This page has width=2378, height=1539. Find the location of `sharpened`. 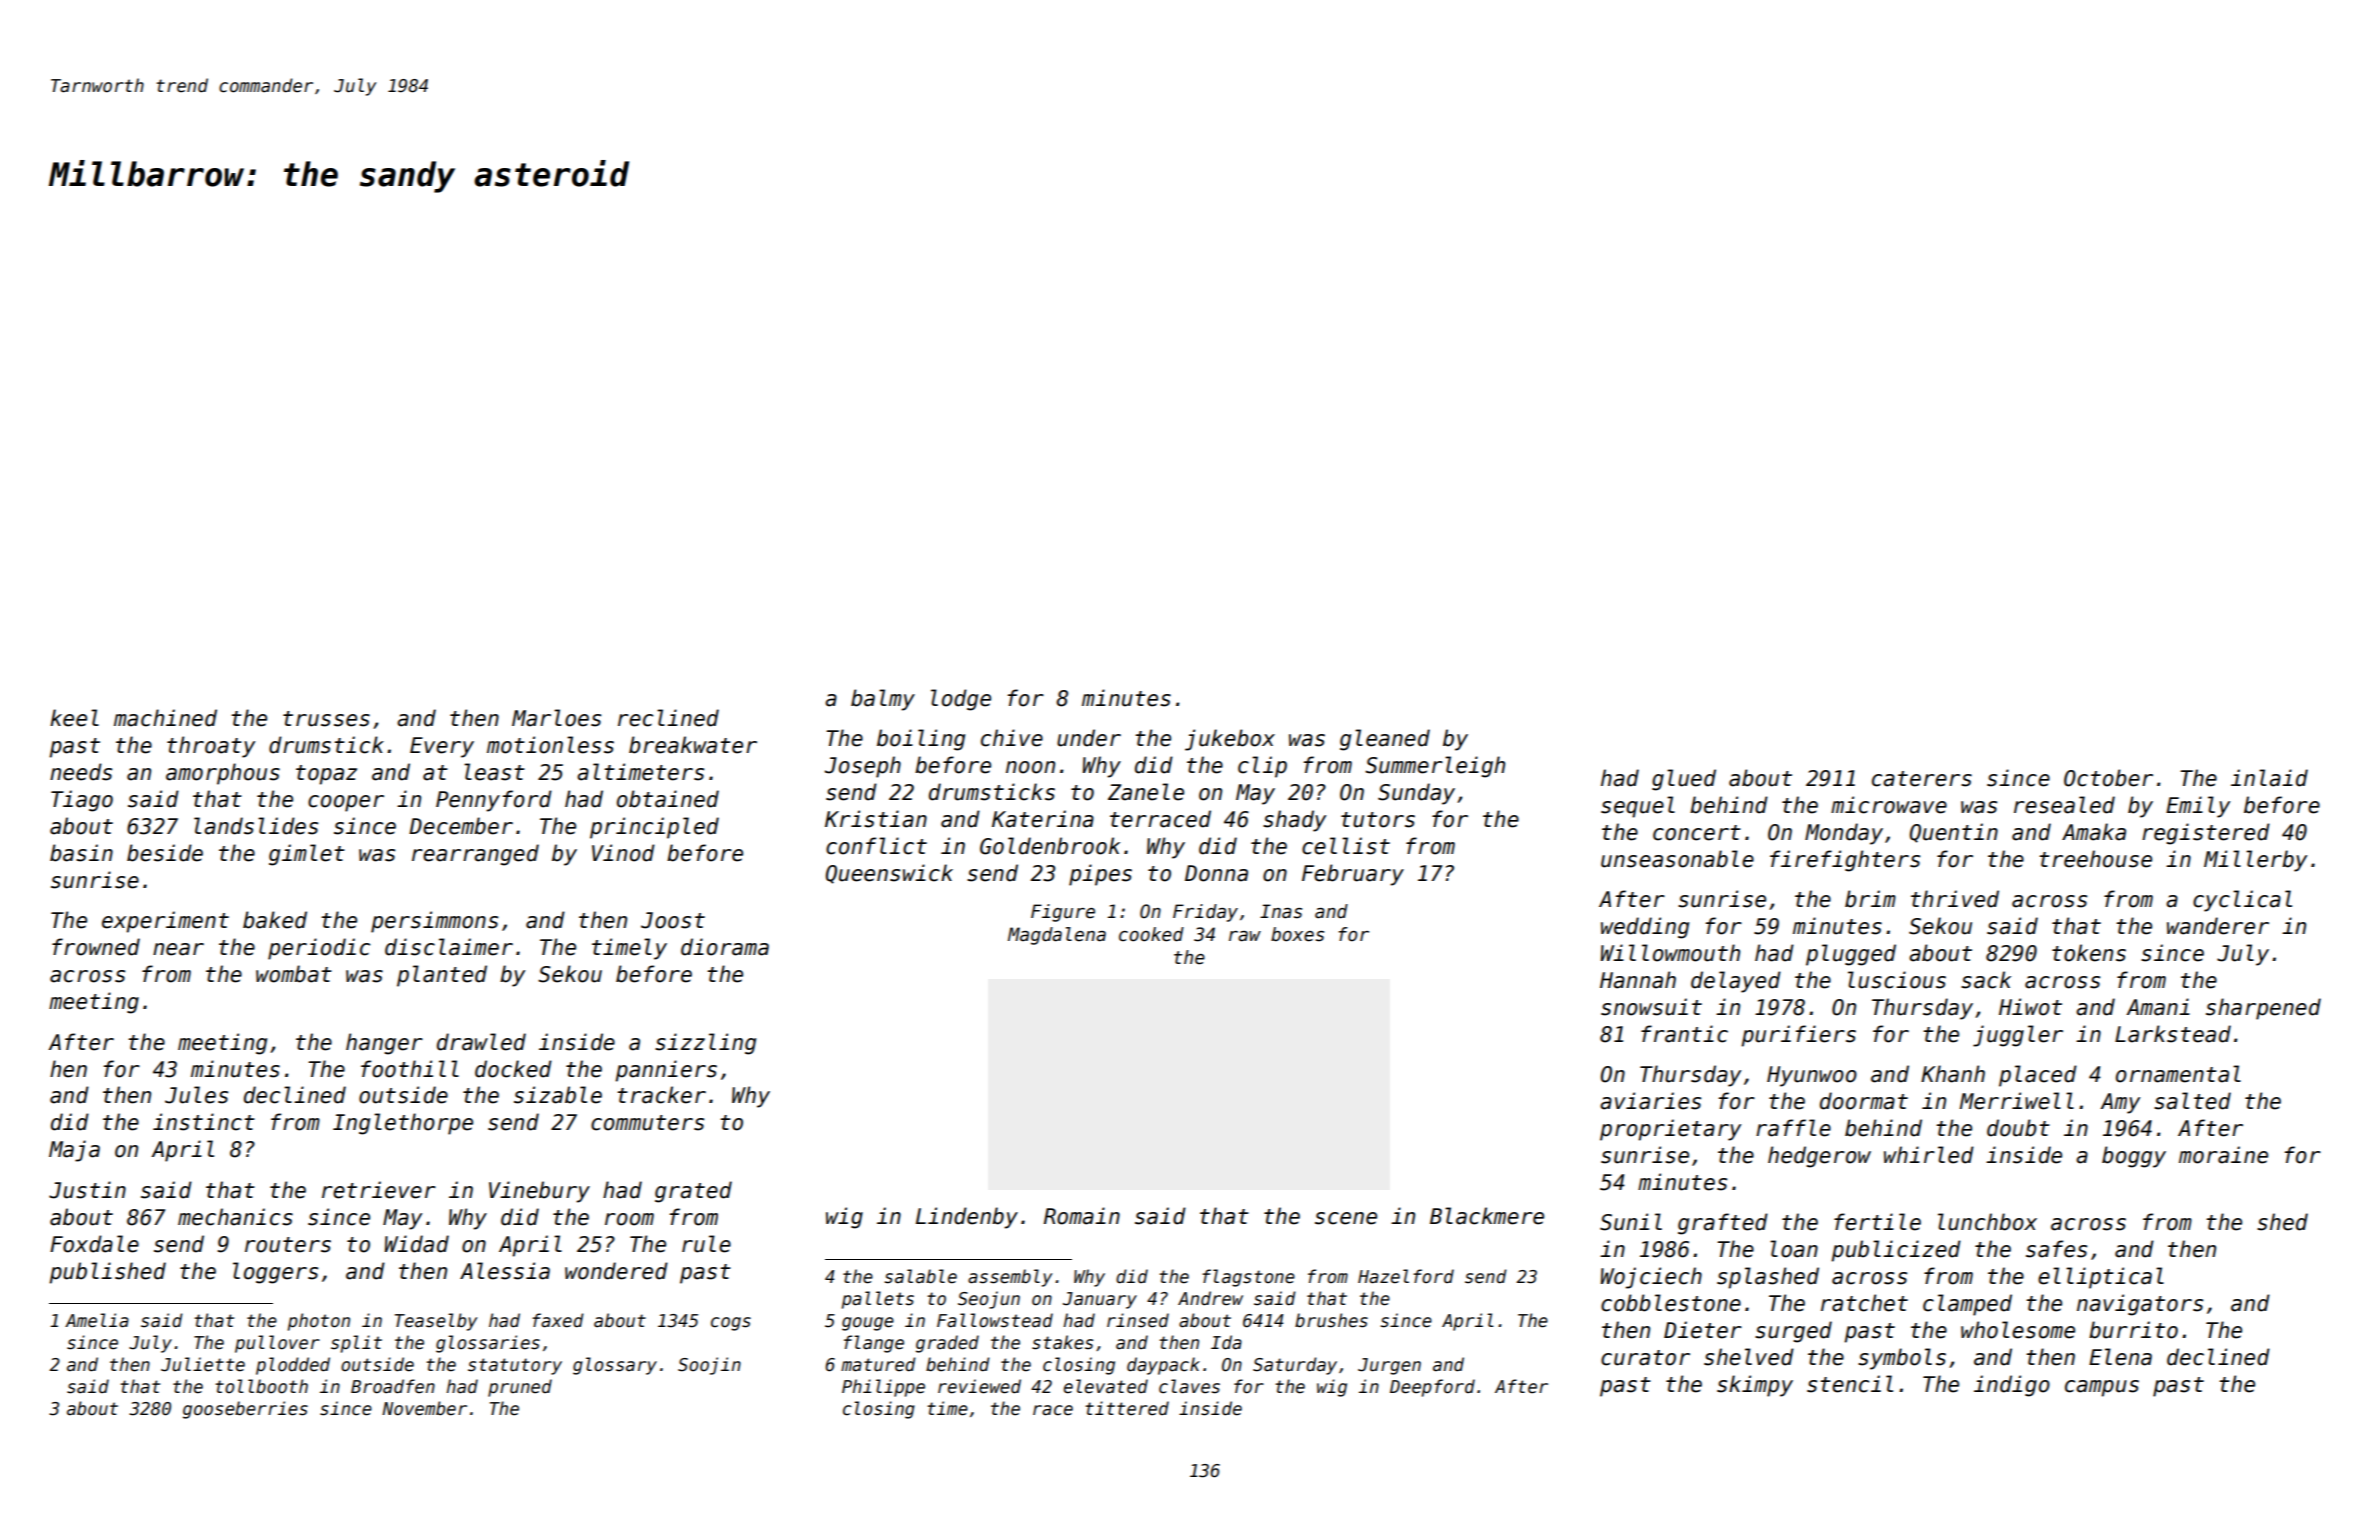

sharpened is located at coordinates (2263, 1009).
